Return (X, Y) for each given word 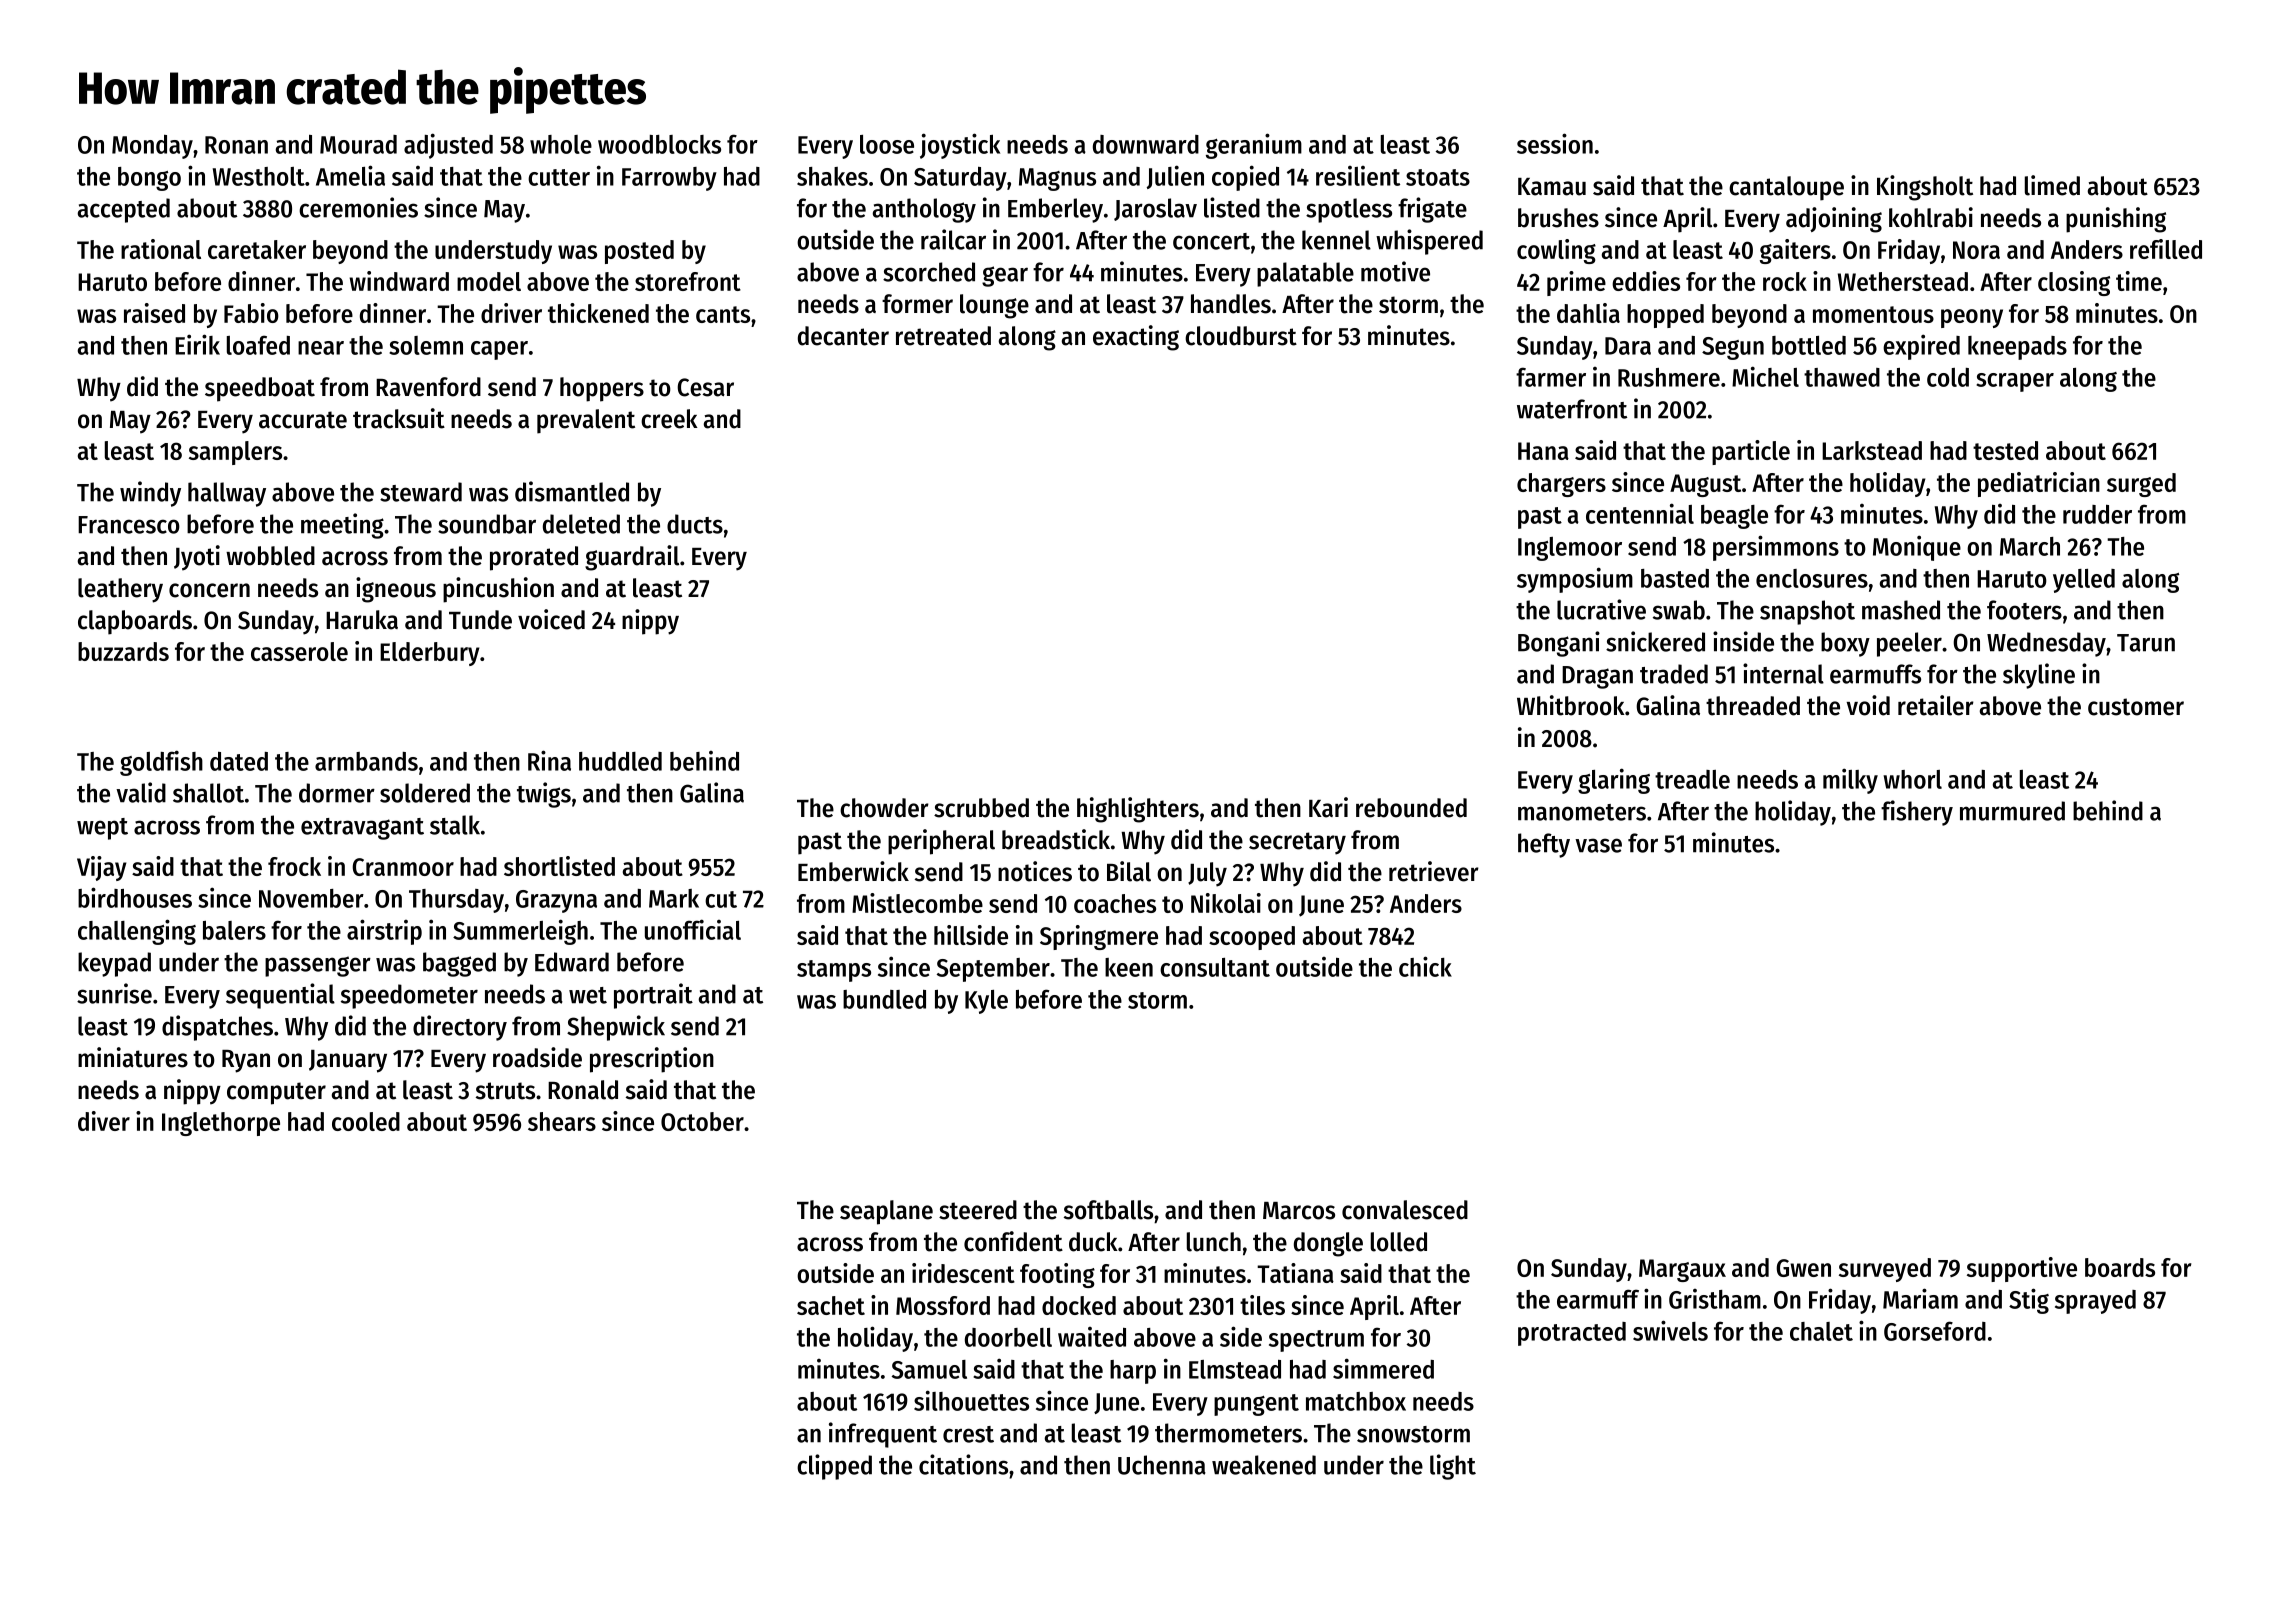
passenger (318, 966)
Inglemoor (1570, 549)
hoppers (602, 389)
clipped (834, 1467)
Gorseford (1935, 1331)
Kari (1328, 807)
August (1705, 485)
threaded (1753, 706)
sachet (831, 1305)
